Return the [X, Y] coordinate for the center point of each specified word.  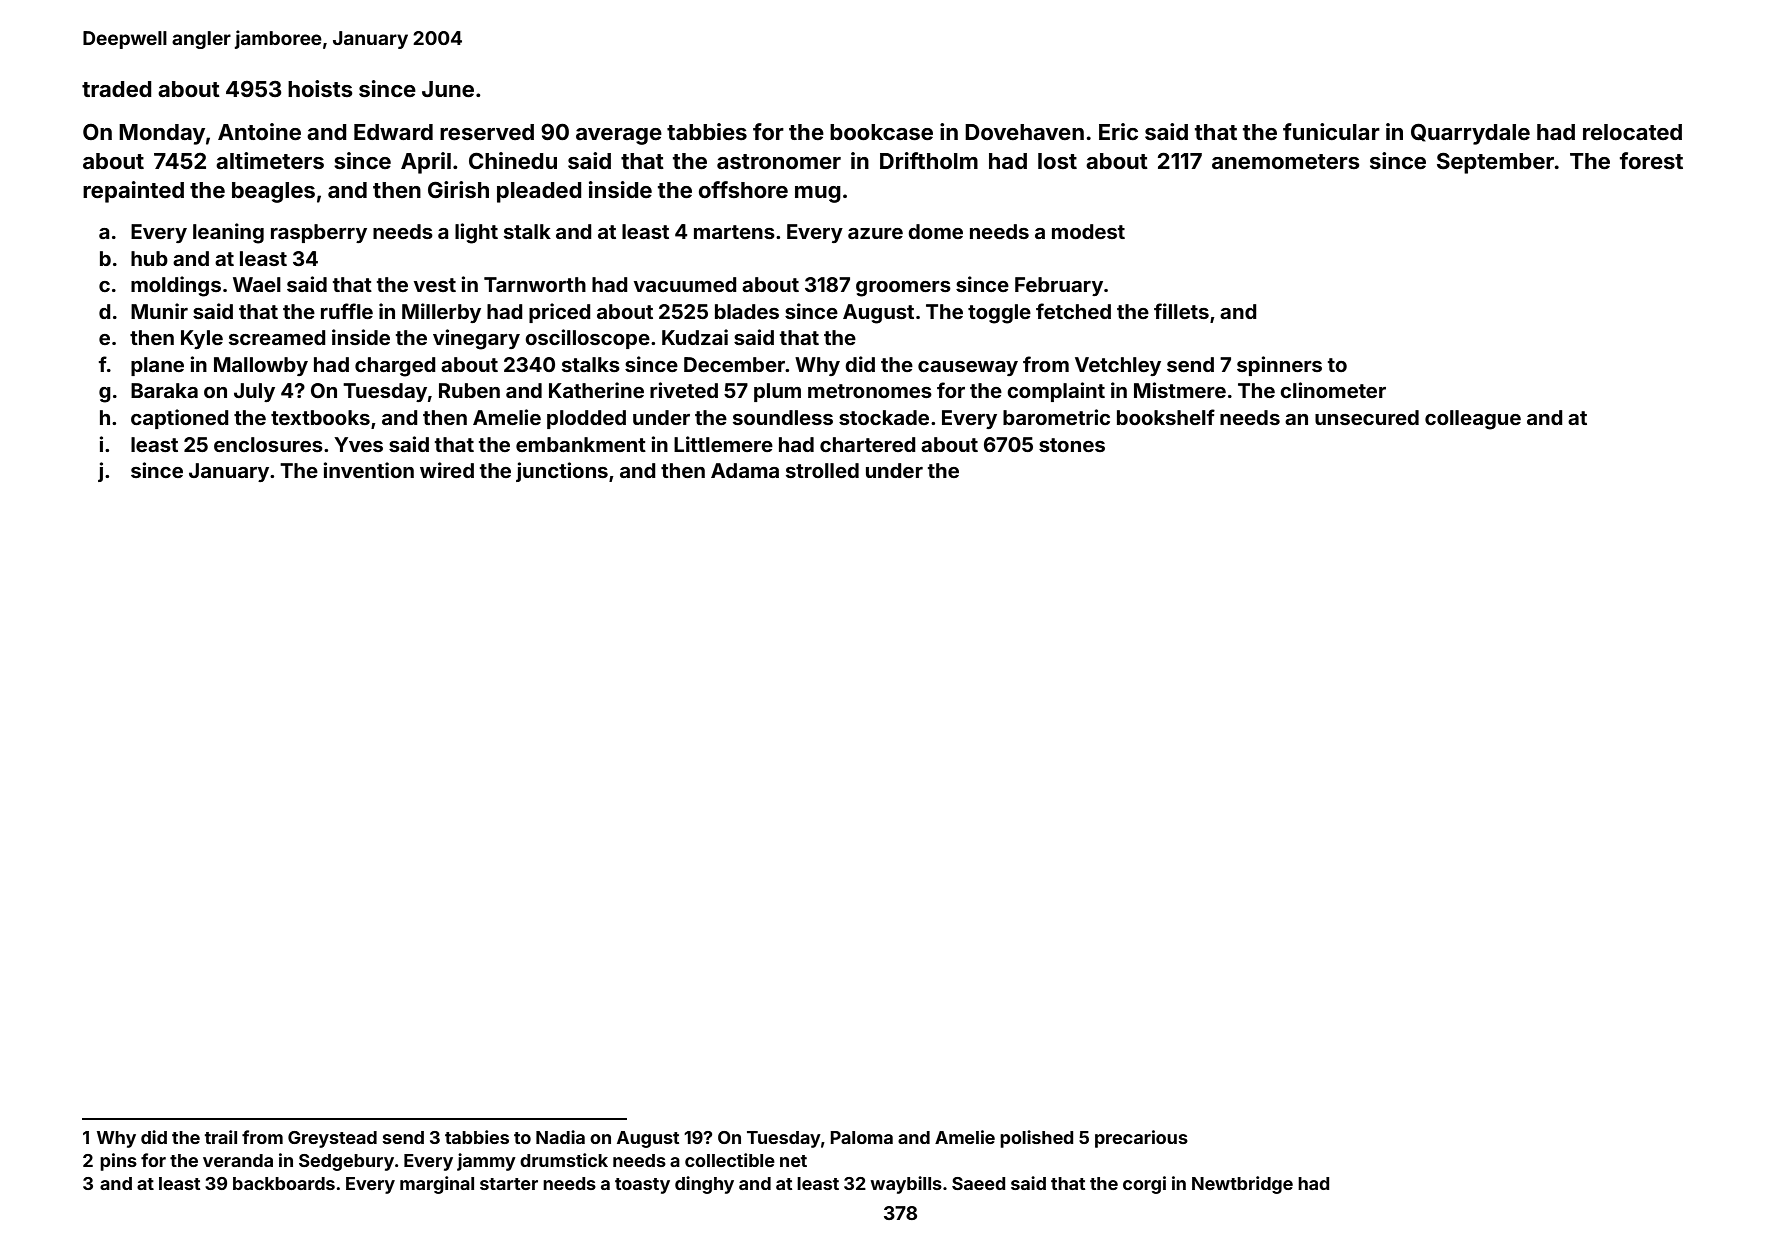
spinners [1279, 366]
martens [734, 232]
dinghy [704, 1185]
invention [369, 470]
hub [149, 258]
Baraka [164, 390]
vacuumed [685, 284]
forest [1651, 160]
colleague [1473, 420]
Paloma [861, 1137]
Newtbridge [1242, 1185]
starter [509, 1184]
